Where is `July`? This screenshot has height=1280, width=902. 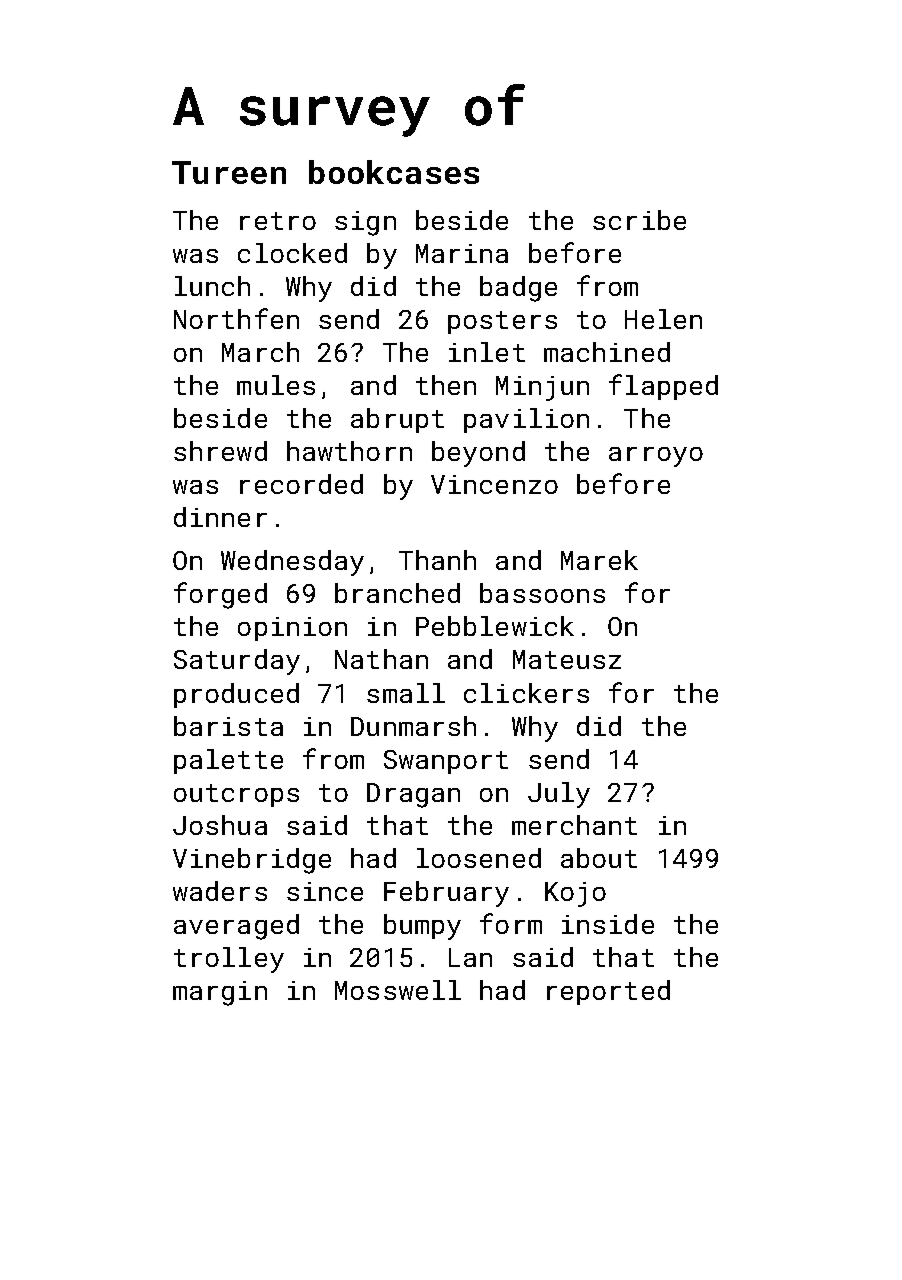
July is located at coordinates (559, 795).
